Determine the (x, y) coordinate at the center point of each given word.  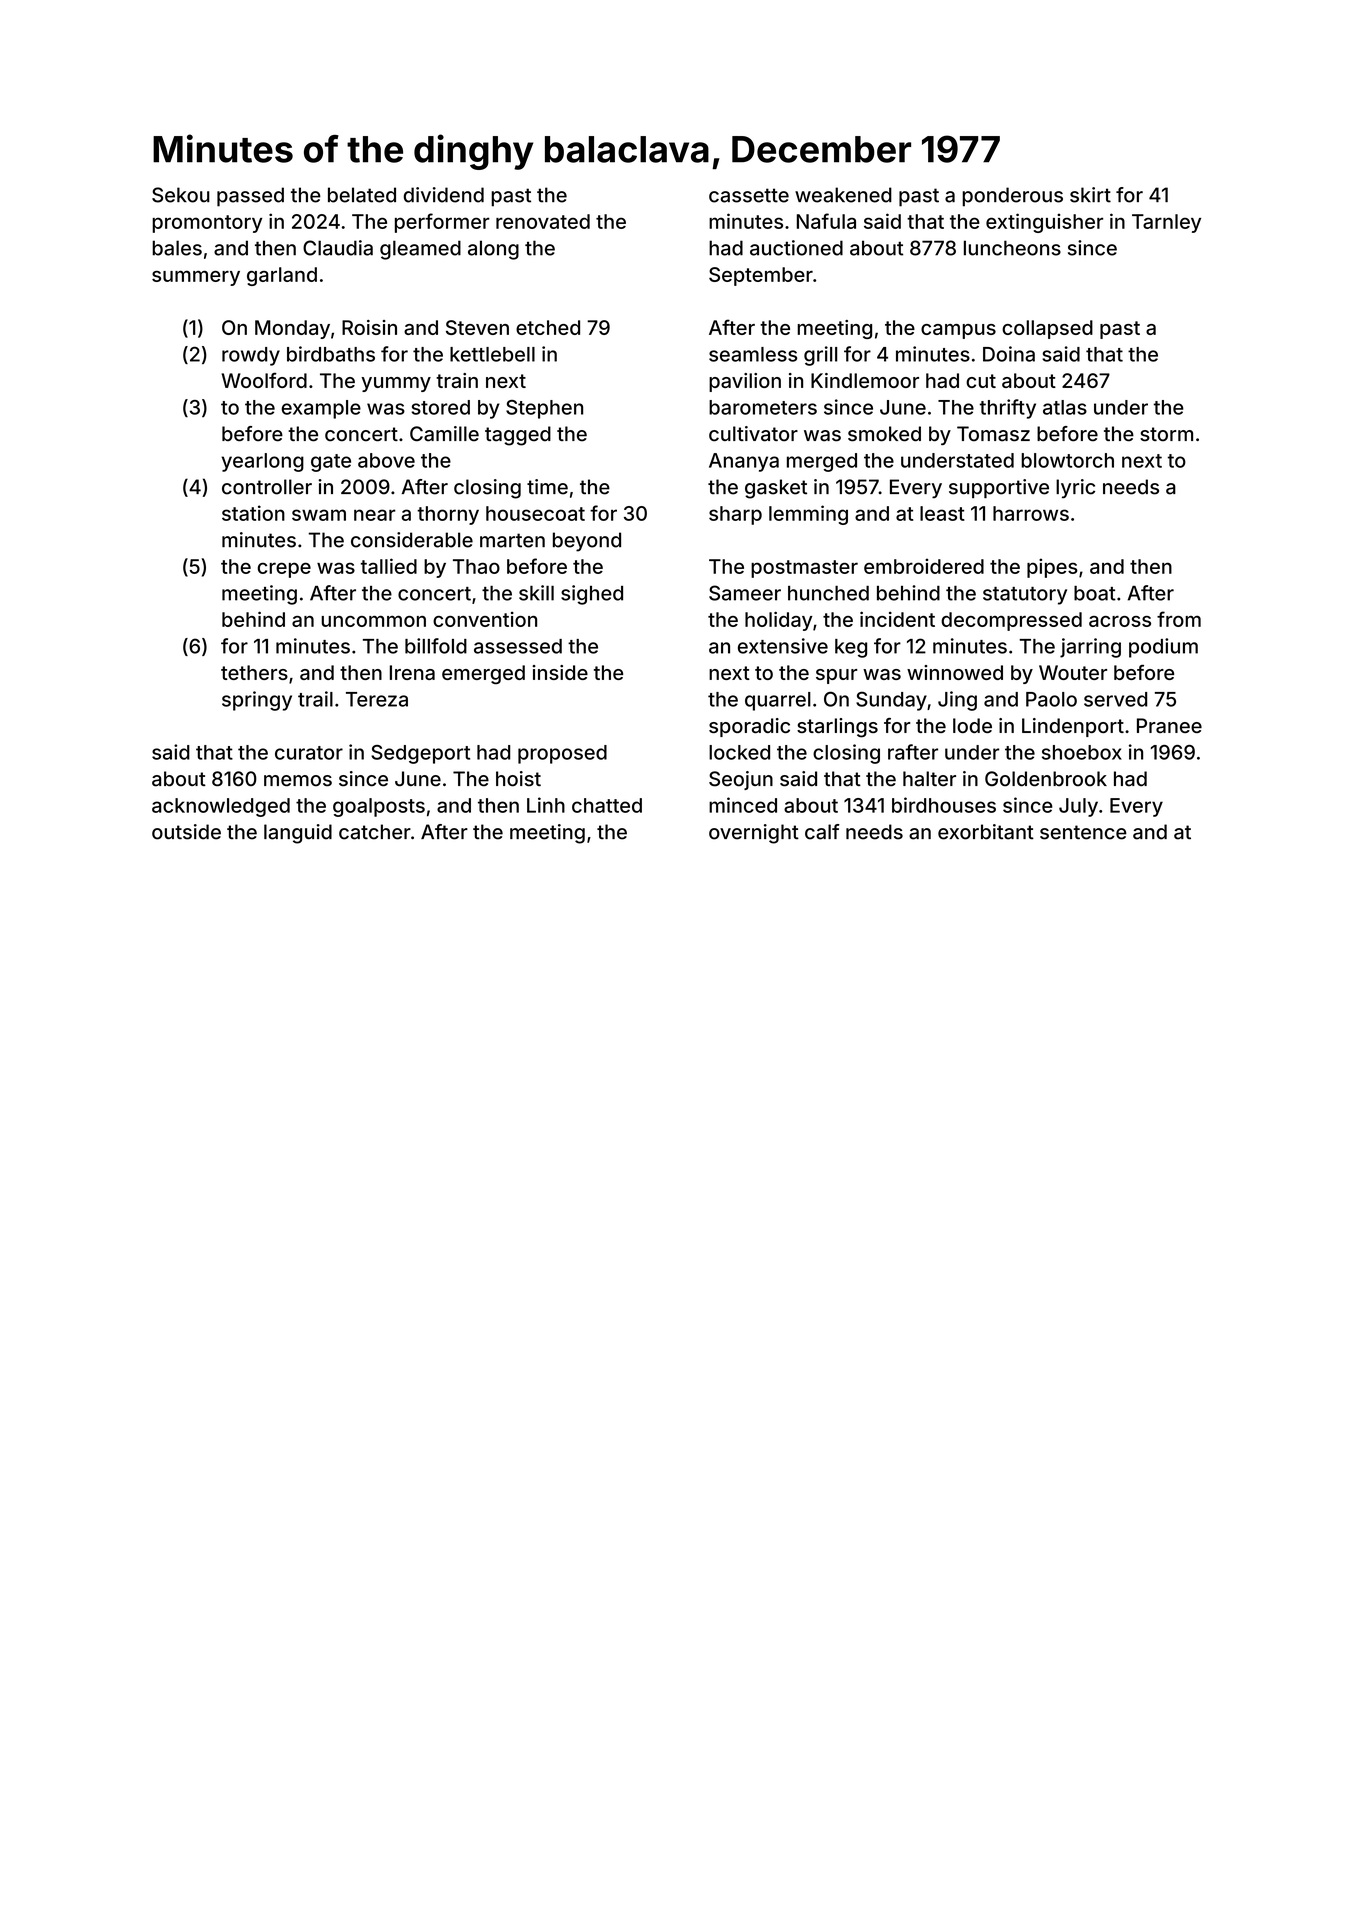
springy (257, 701)
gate (331, 463)
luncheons (1012, 248)
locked (739, 752)
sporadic (749, 727)
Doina (1009, 354)
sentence (1083, 832)
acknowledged (221, 807)
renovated (543, 221)
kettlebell (492, 354)
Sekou (181, 195)
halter (929, 779)
